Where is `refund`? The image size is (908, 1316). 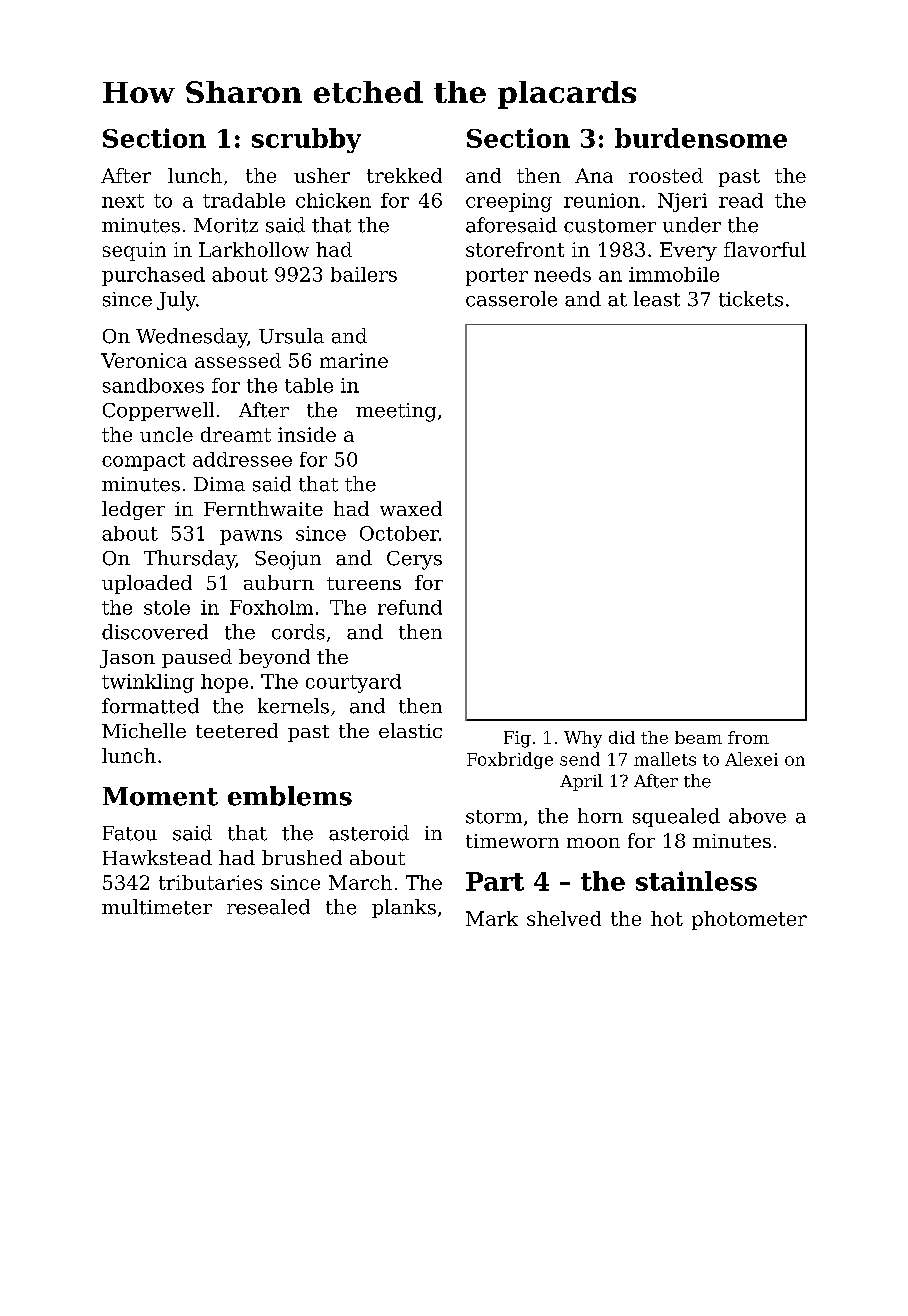
refund is located at coordinates (410, 607).
